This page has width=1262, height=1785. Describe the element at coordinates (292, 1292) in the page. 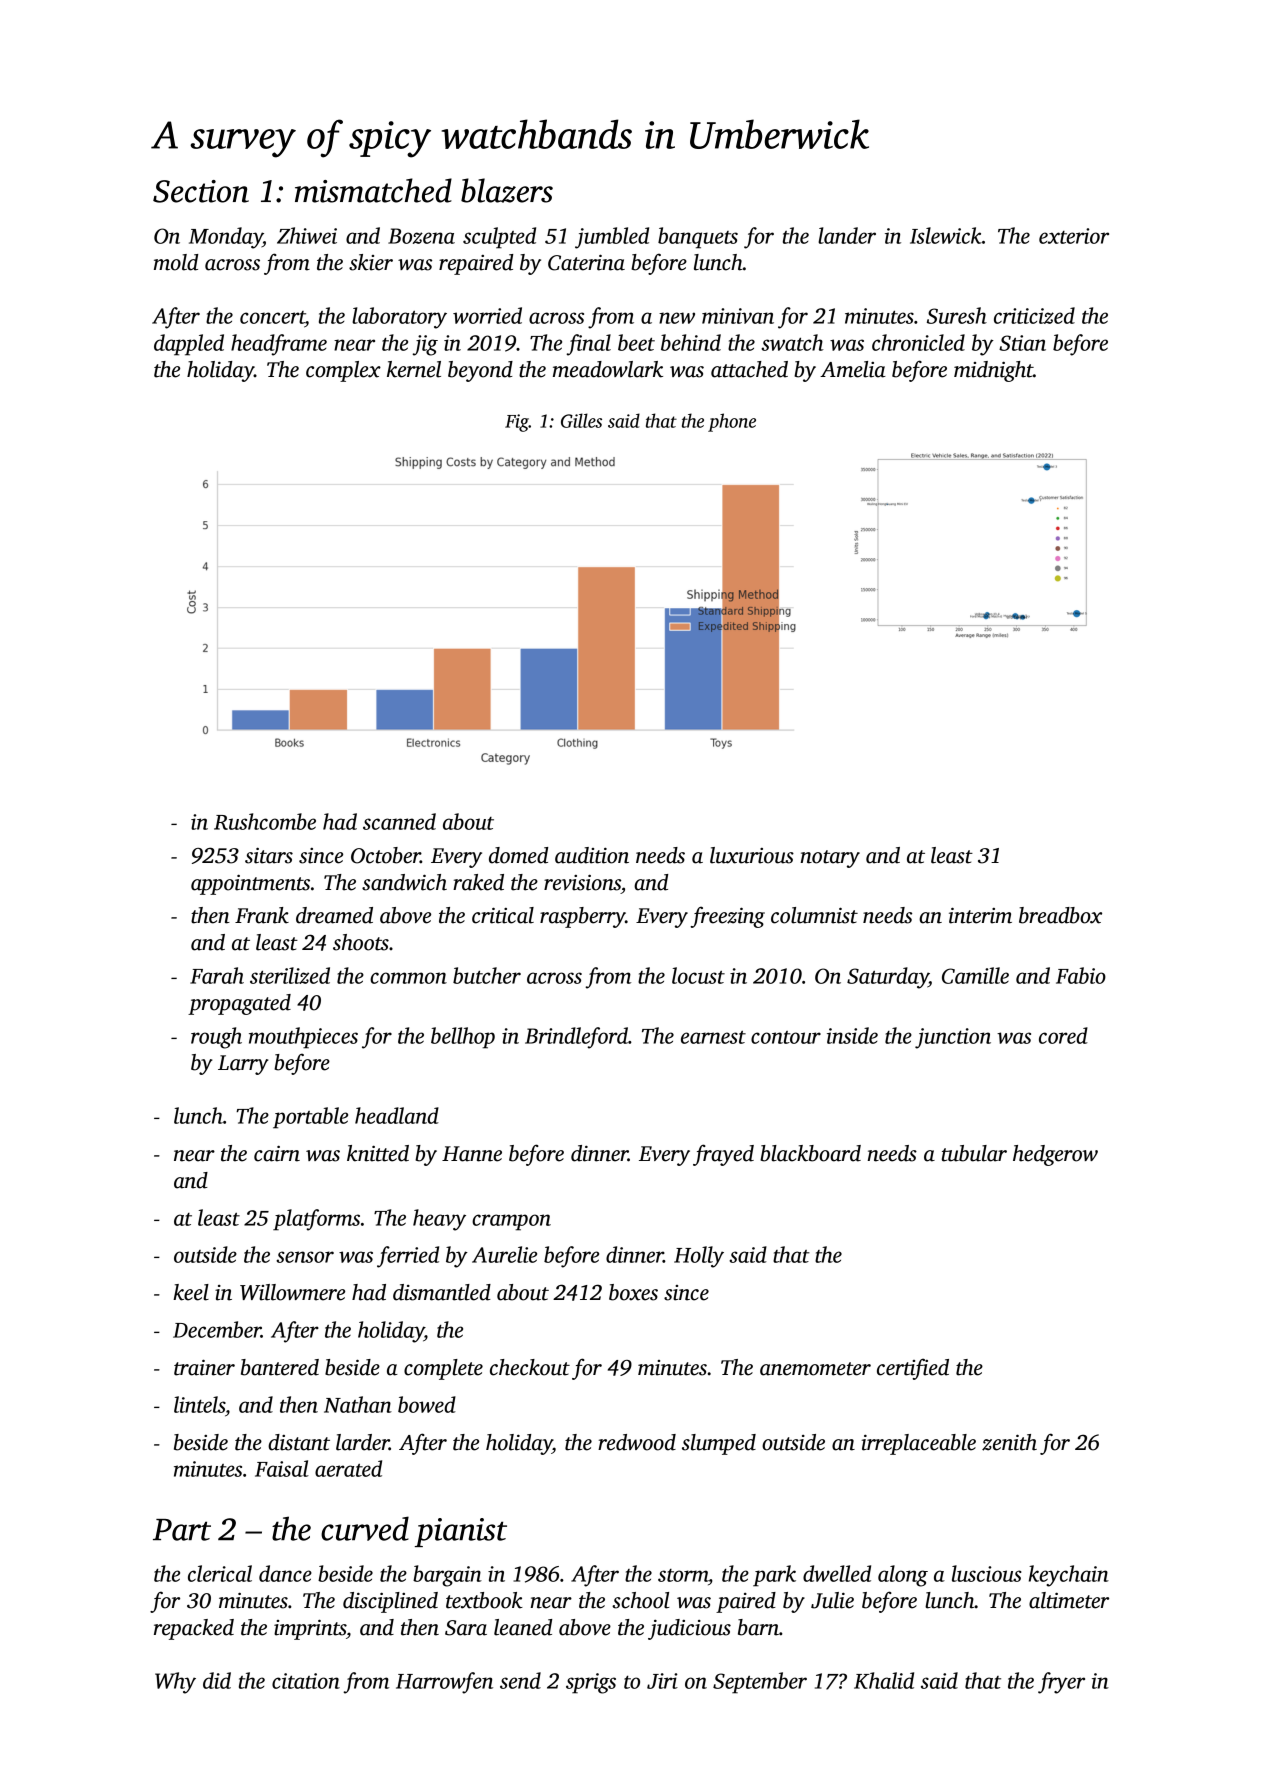

I see `Willowmere` at that location.
